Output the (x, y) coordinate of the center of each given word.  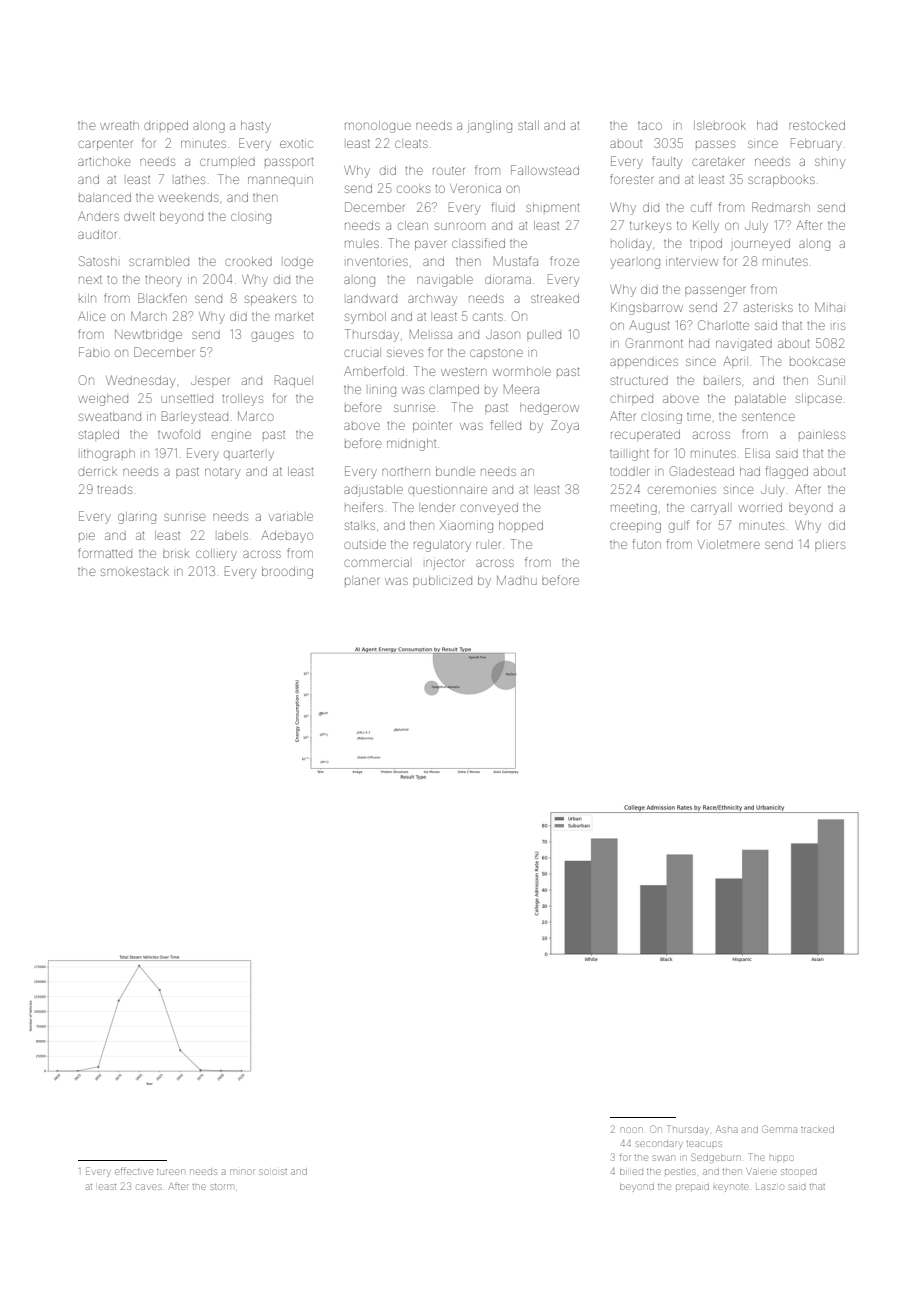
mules (362, 244)
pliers (830, 544)
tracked (817, 1129)
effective (134, 1171)
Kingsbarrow (647, 309)
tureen (170, 1172)
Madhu (517, 580)
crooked (248, 261)
